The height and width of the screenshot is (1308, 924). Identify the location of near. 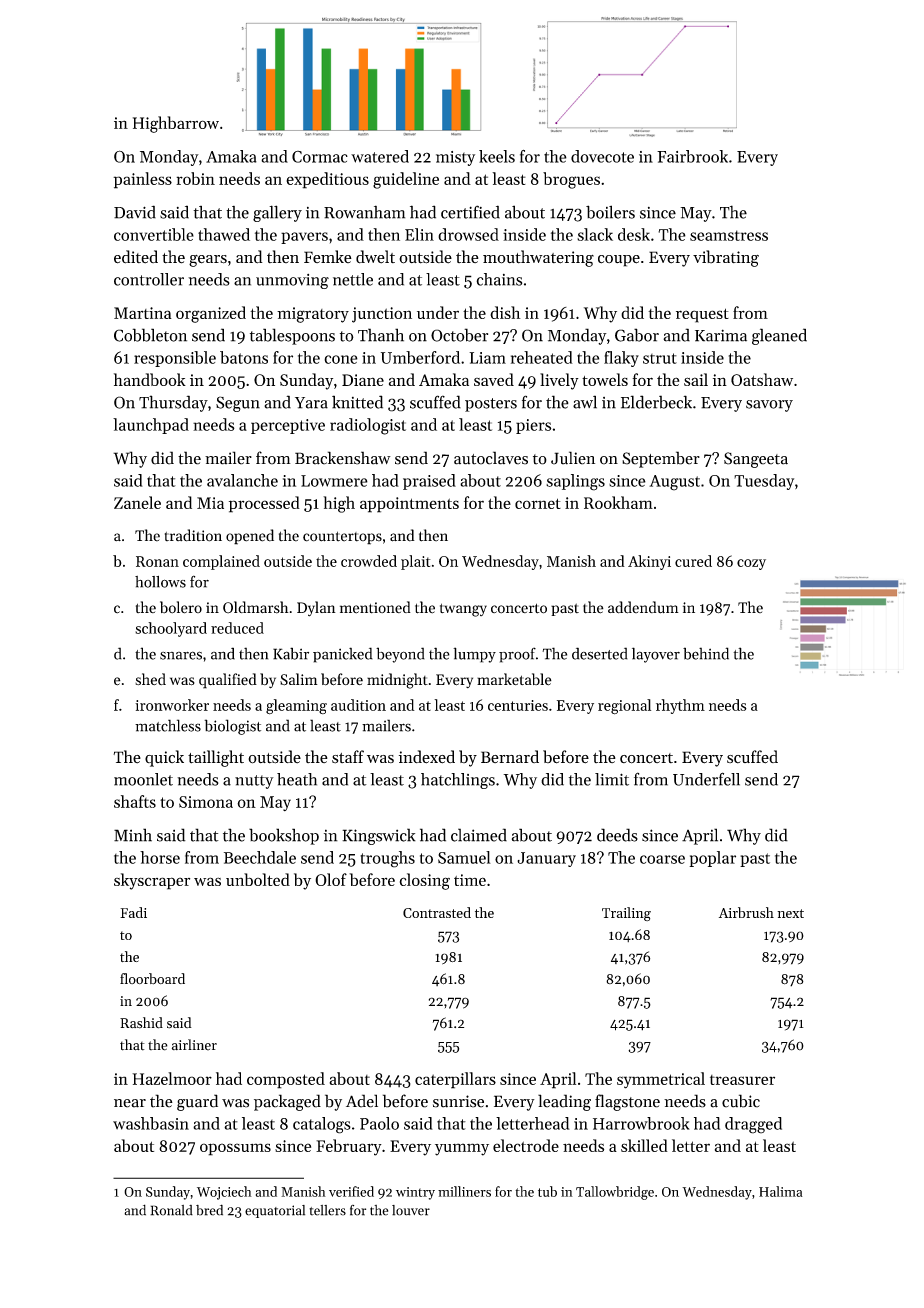
(130, 1103).
